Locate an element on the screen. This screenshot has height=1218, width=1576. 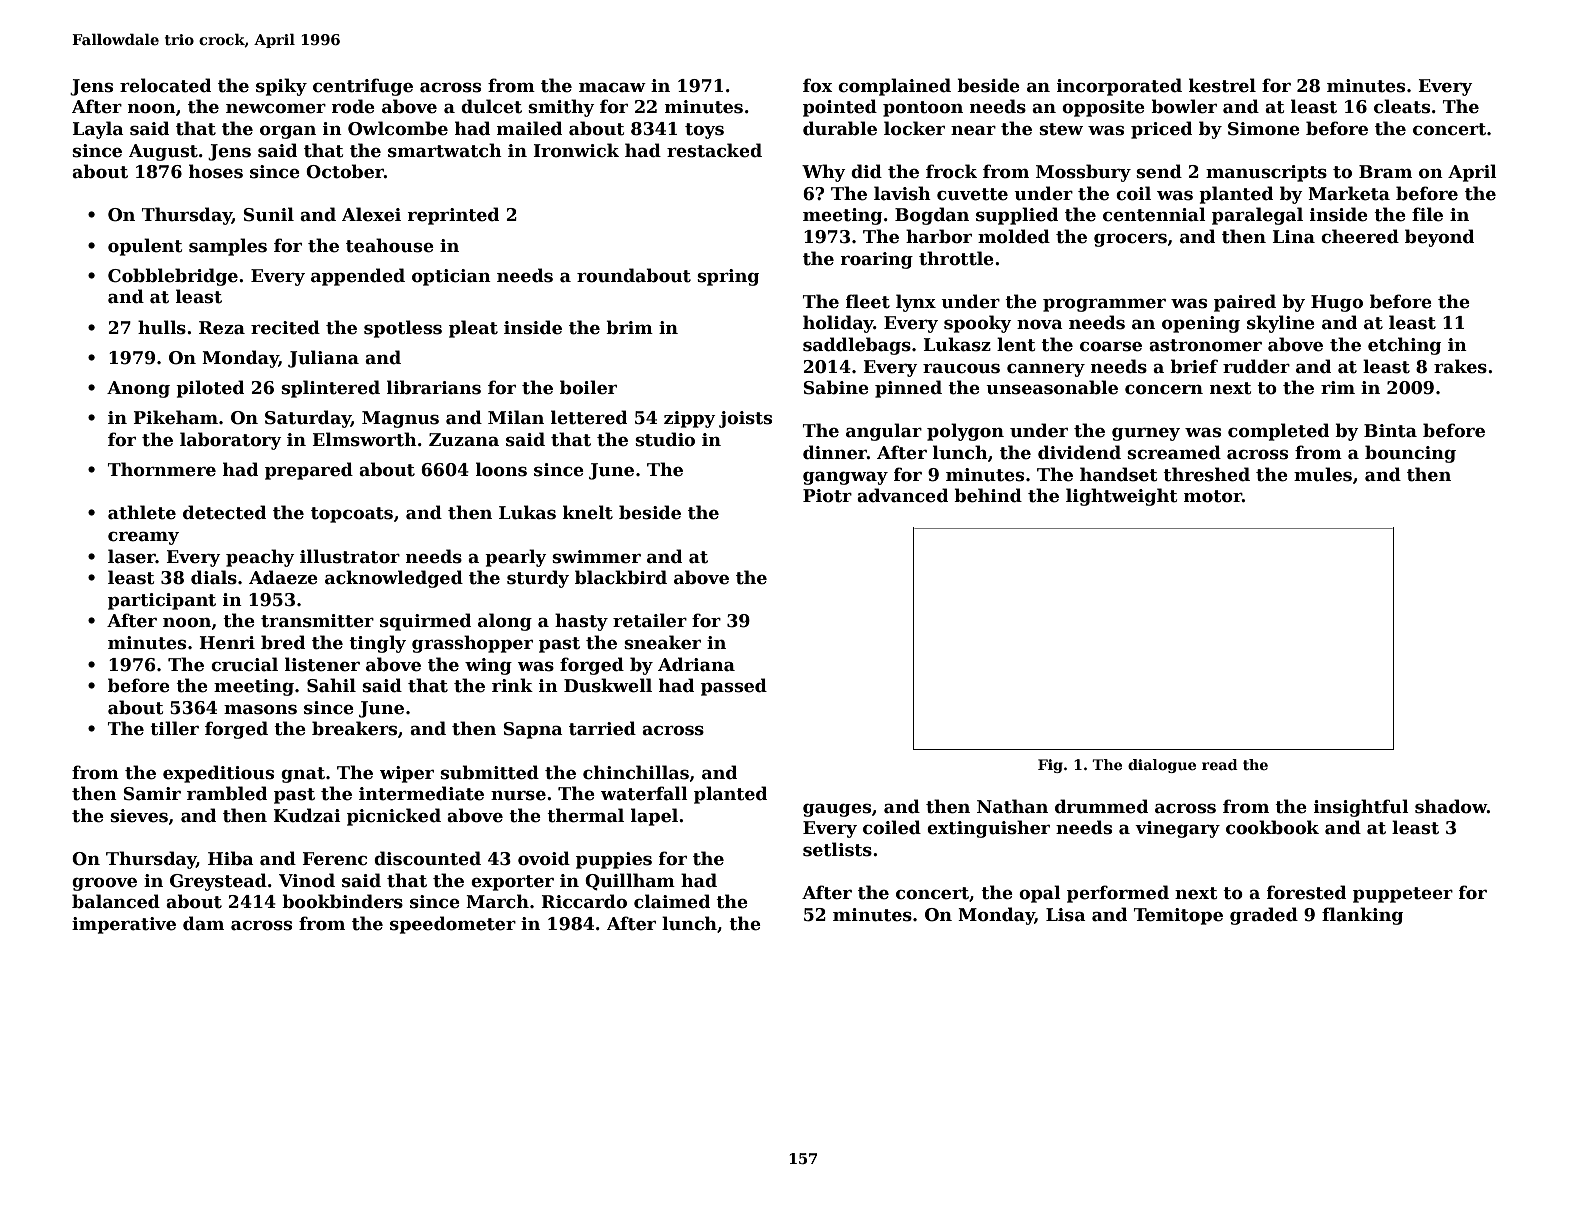
complained is located at coordinates (894, 87).
